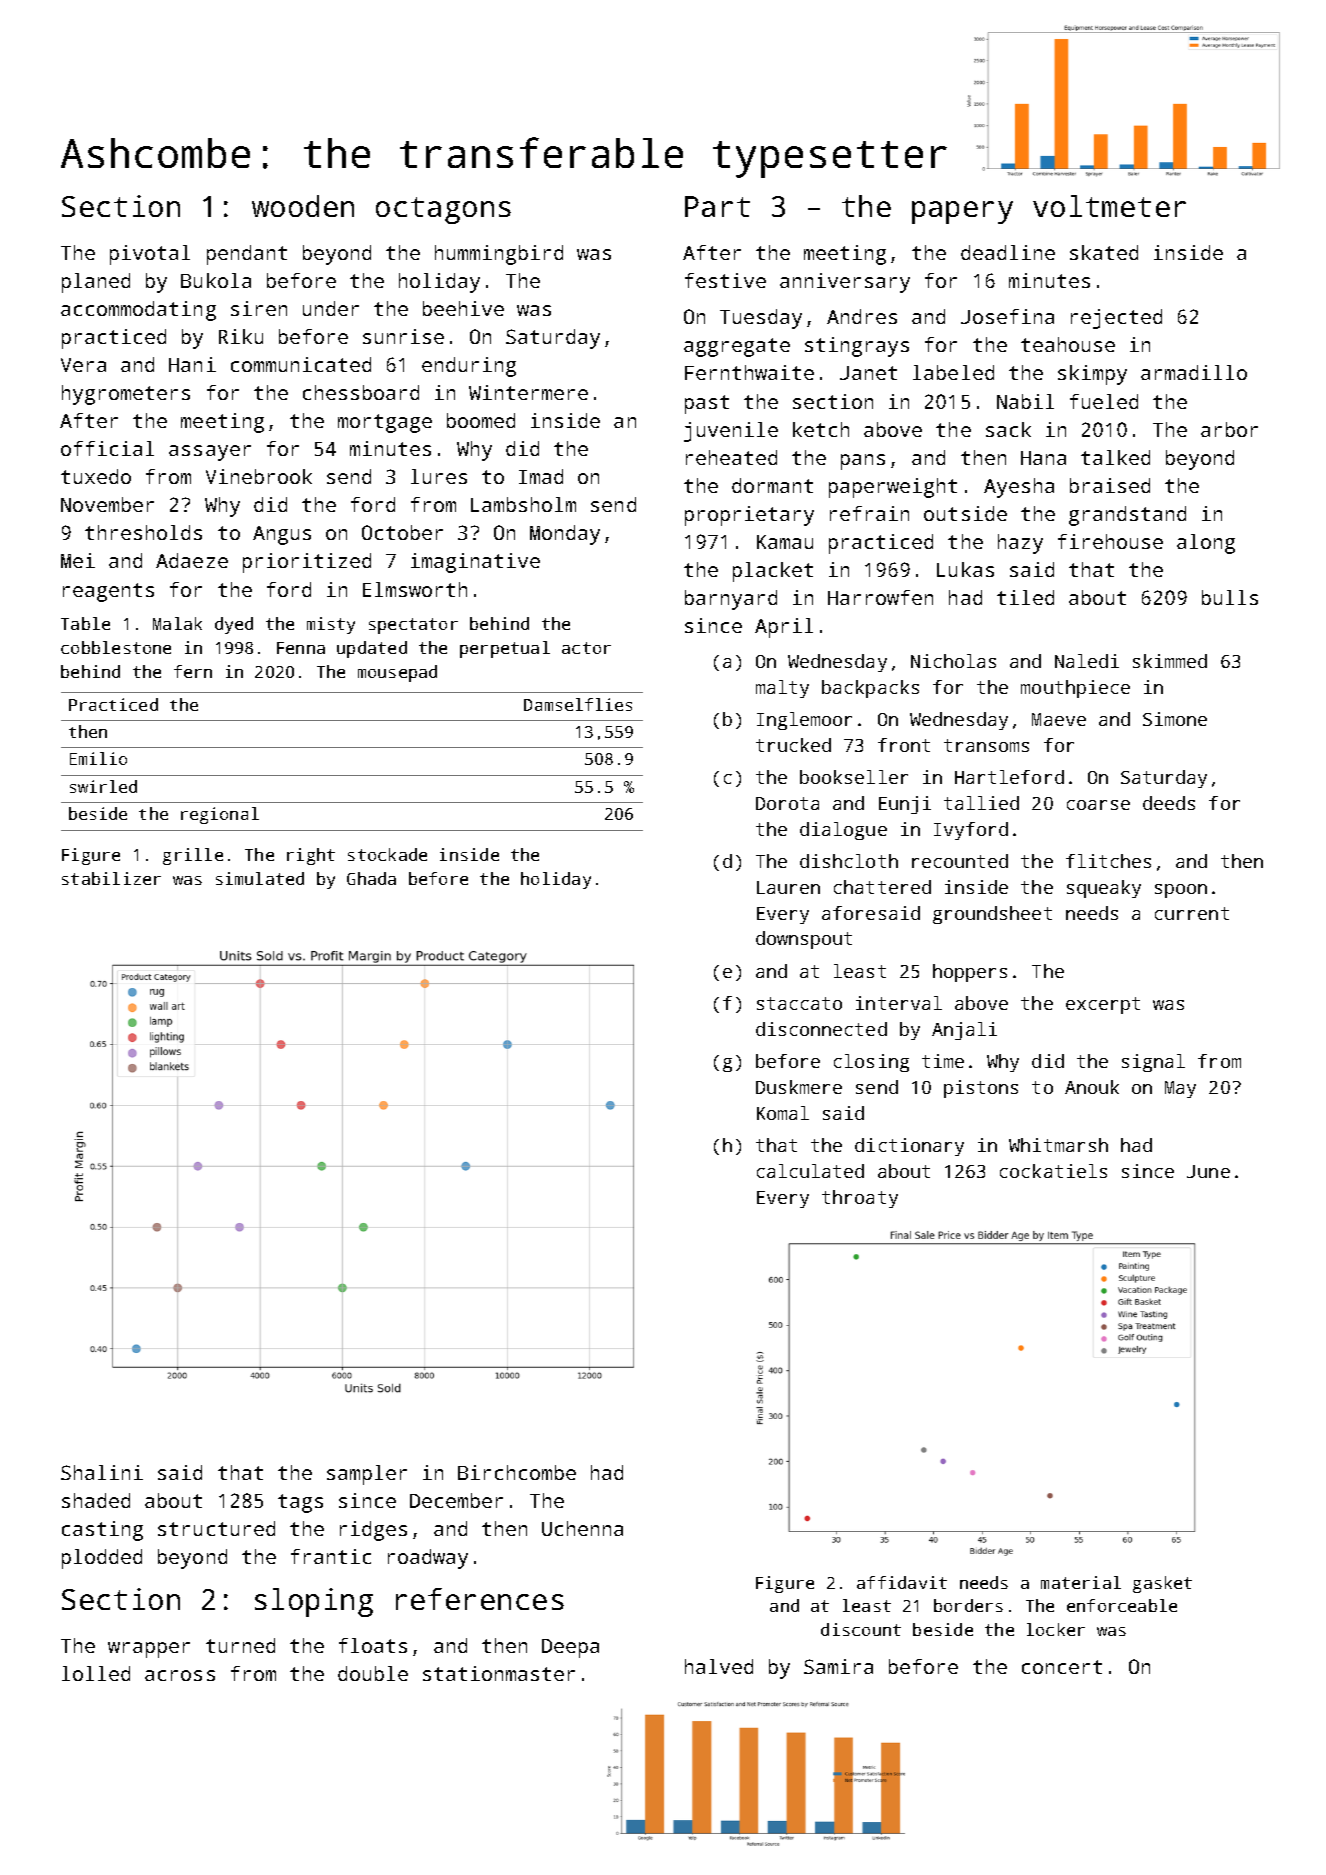 The image size is (1326, 1875). I want to click on under, so click(331, 308).
